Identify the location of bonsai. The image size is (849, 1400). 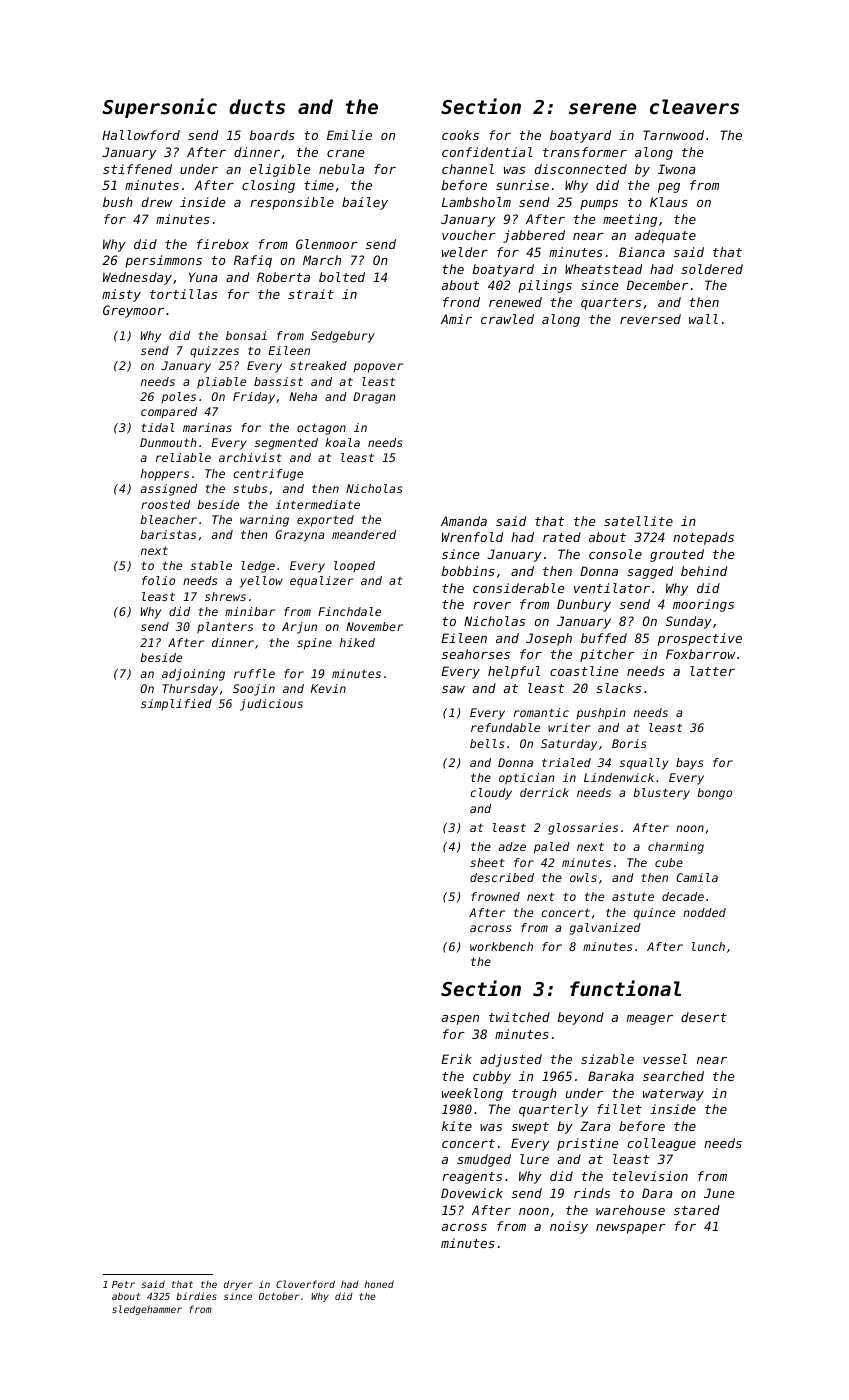
(246, 335).
